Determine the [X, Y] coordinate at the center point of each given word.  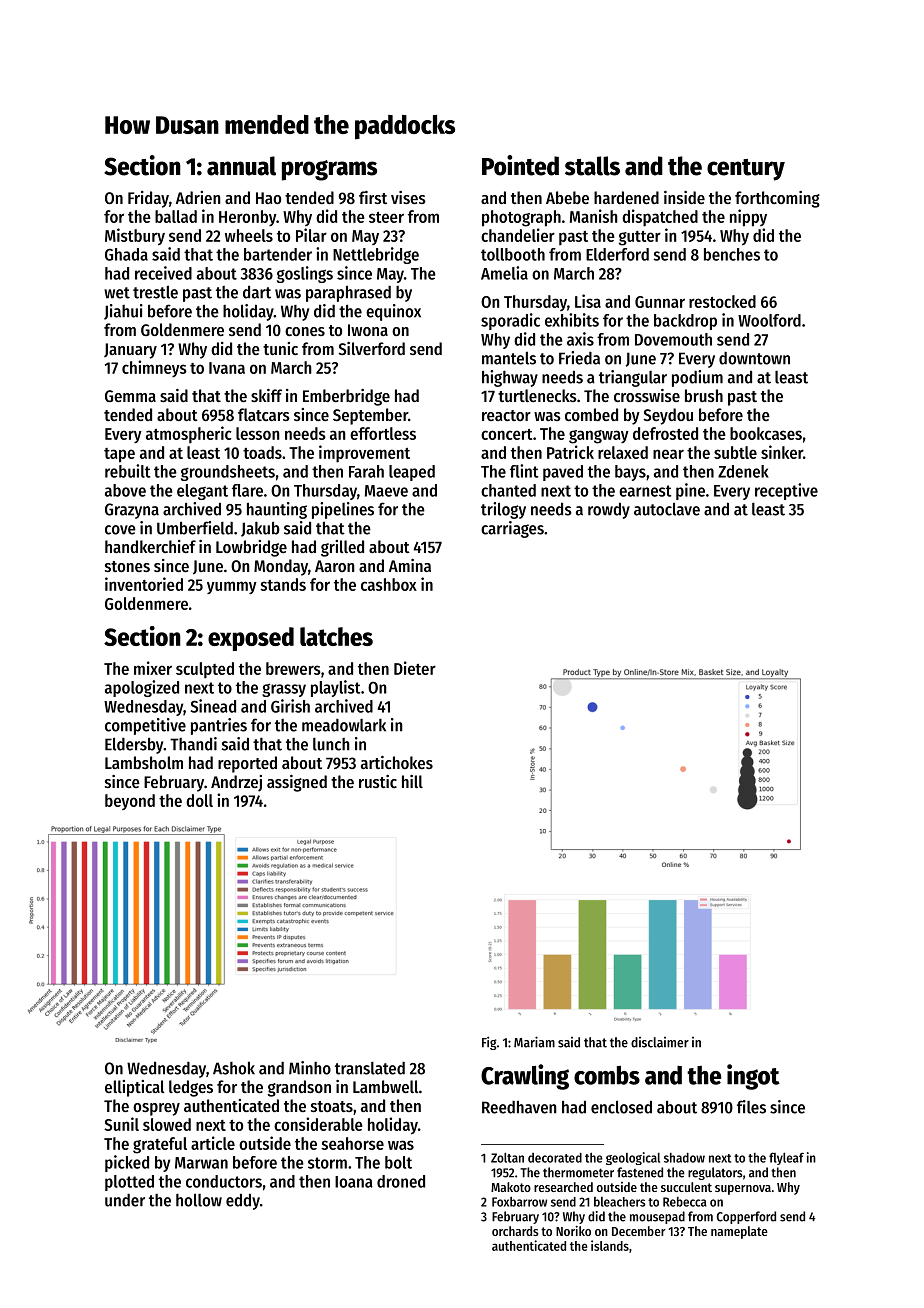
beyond [130, 802]
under [125, 1200]
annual [241, 166]
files [751, 1107]
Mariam [534, 1042]
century [746, 170]
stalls [592, 166]
